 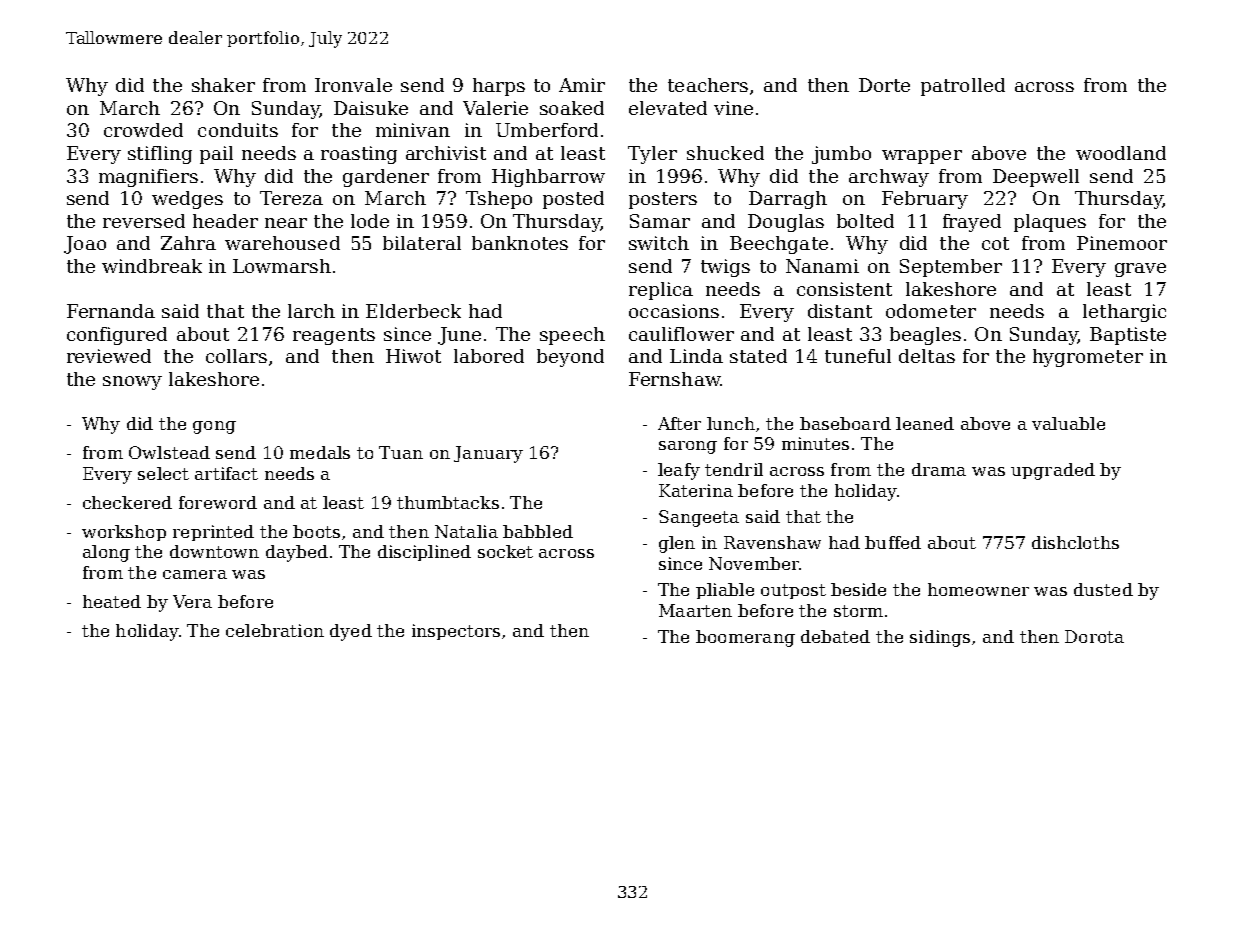 I want to click on Pinemoor, so click(x=1122, y=243).
